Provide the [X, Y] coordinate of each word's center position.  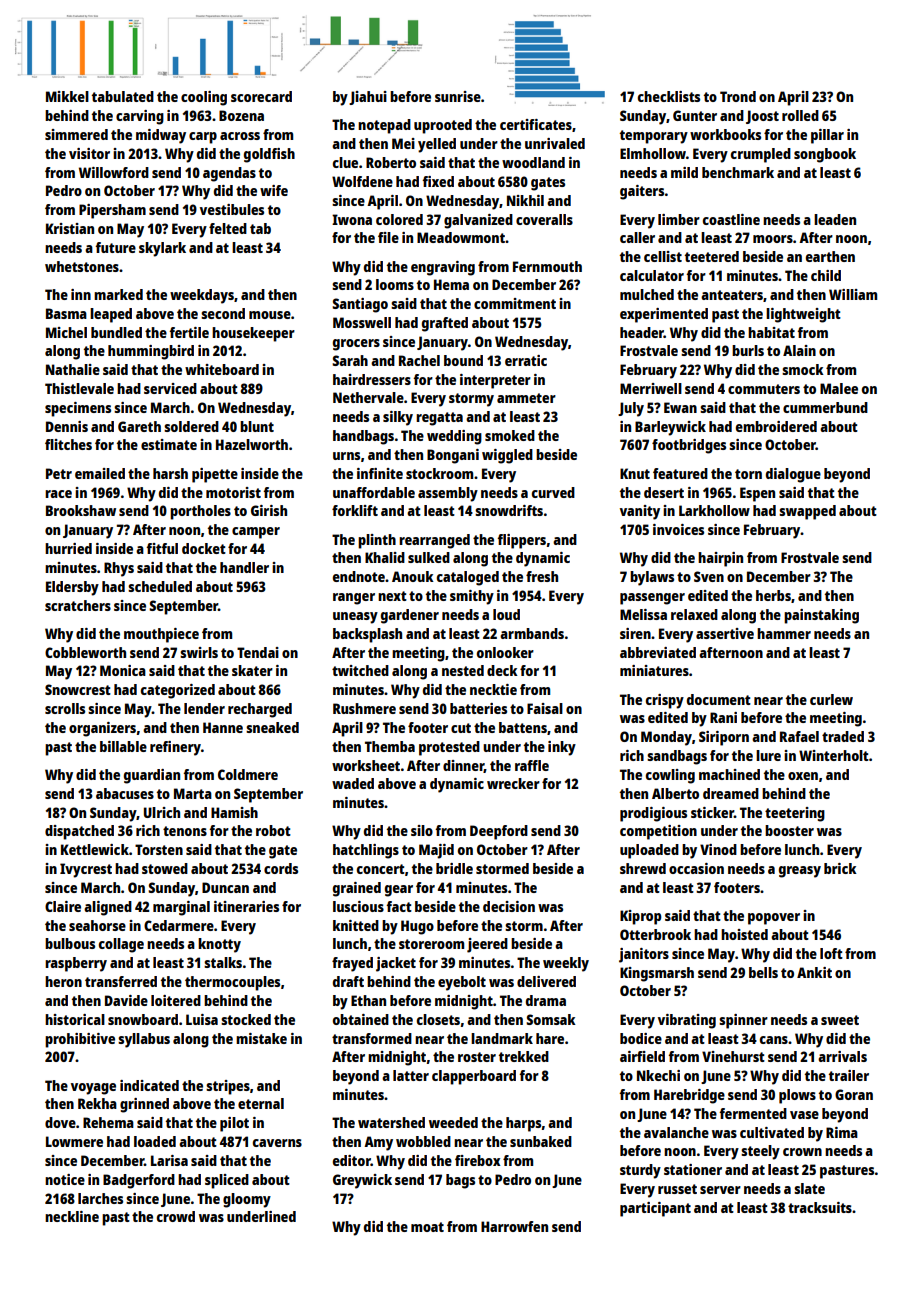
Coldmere [248, 774]
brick [840, 868]
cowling [670, 776]
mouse [270, 315]
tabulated [123, 96]
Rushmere [364, 708]
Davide [126, 1000]
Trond [738, 96]
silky [398, 418]
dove [60, 1122]
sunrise [458, 96]
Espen [757, 494]
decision [509, 906]
